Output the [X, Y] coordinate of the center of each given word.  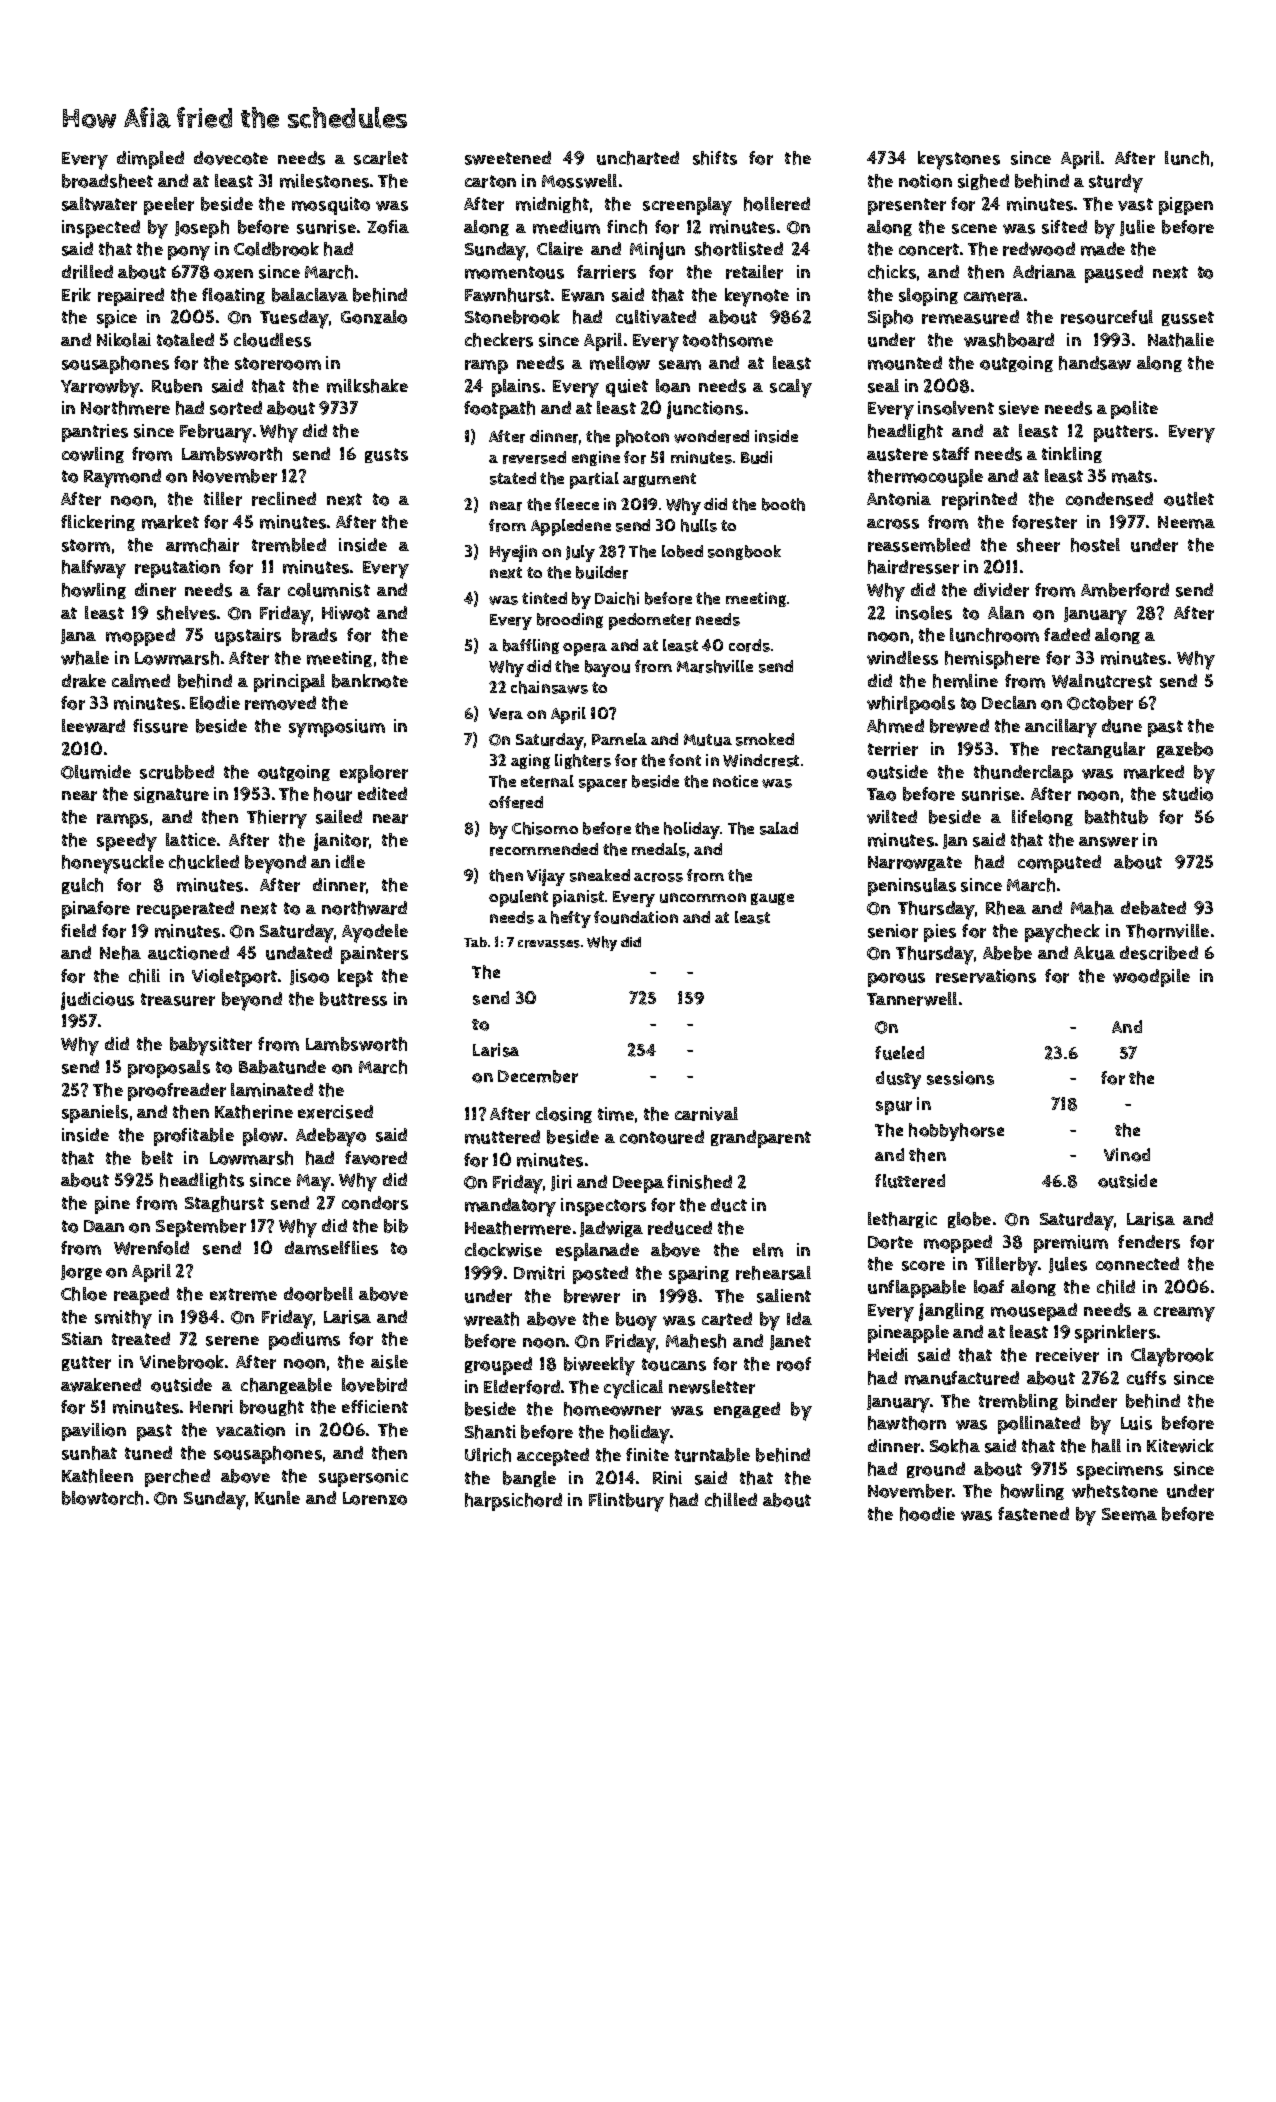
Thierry [277, 819]
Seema [1129, 1514]
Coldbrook [276, 249]
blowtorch [102, 1498]
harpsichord [513, 1502]
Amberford [1125, 590]
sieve [1019, 408]
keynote [757, 297]
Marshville [715, 666]
